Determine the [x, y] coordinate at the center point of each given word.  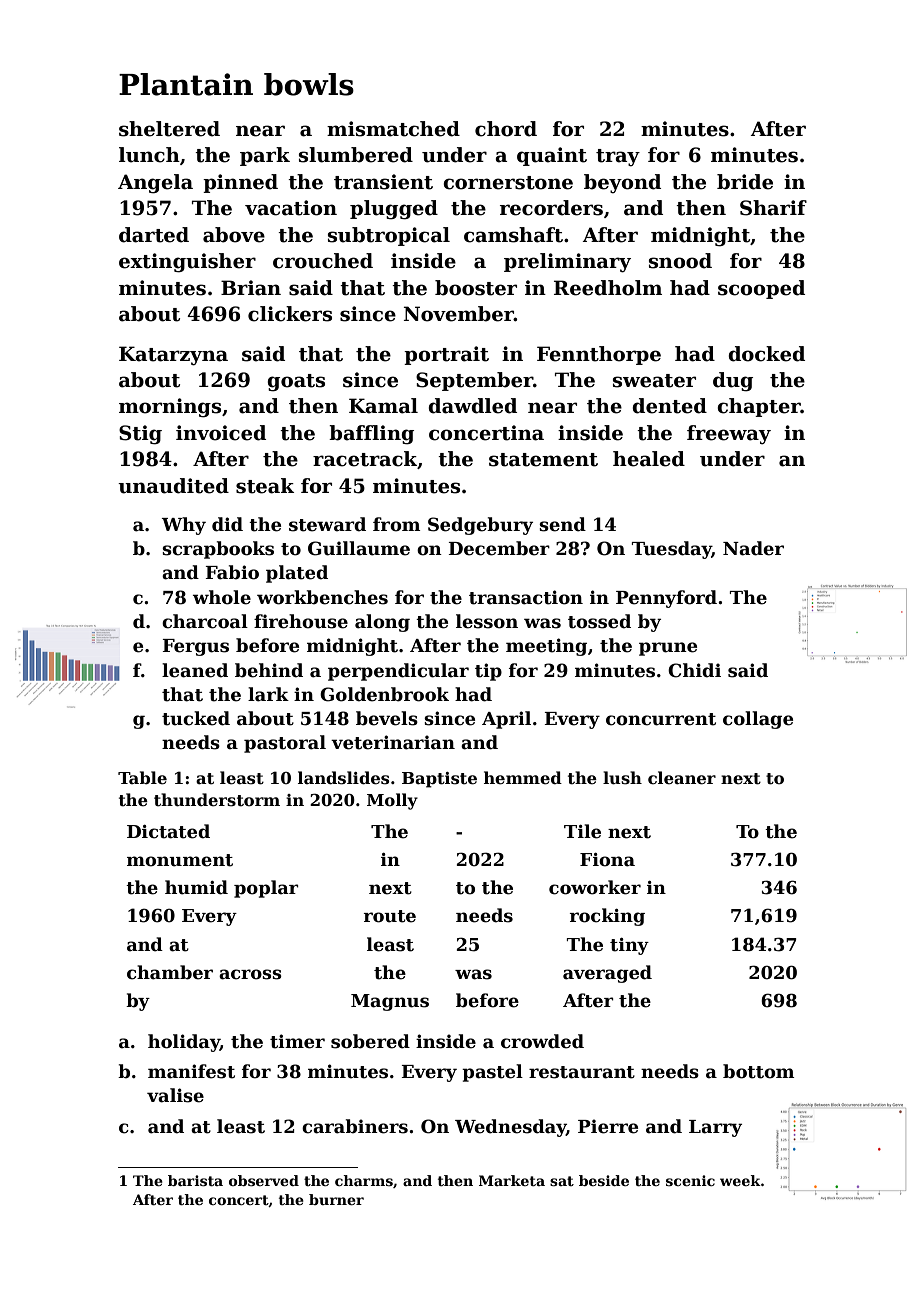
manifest [191, 1071]
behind [269, 670]
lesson [487, 621]
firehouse [301, 621]
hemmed [523, 778]
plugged [394, 210]
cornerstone [508, 183]
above [234, 235]
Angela [155, 184]
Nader [753, 548]
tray [618, 157]
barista [195, 1180]
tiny [629, 946]
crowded [542, 1041]
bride [745, 182]
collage [758, 720]
